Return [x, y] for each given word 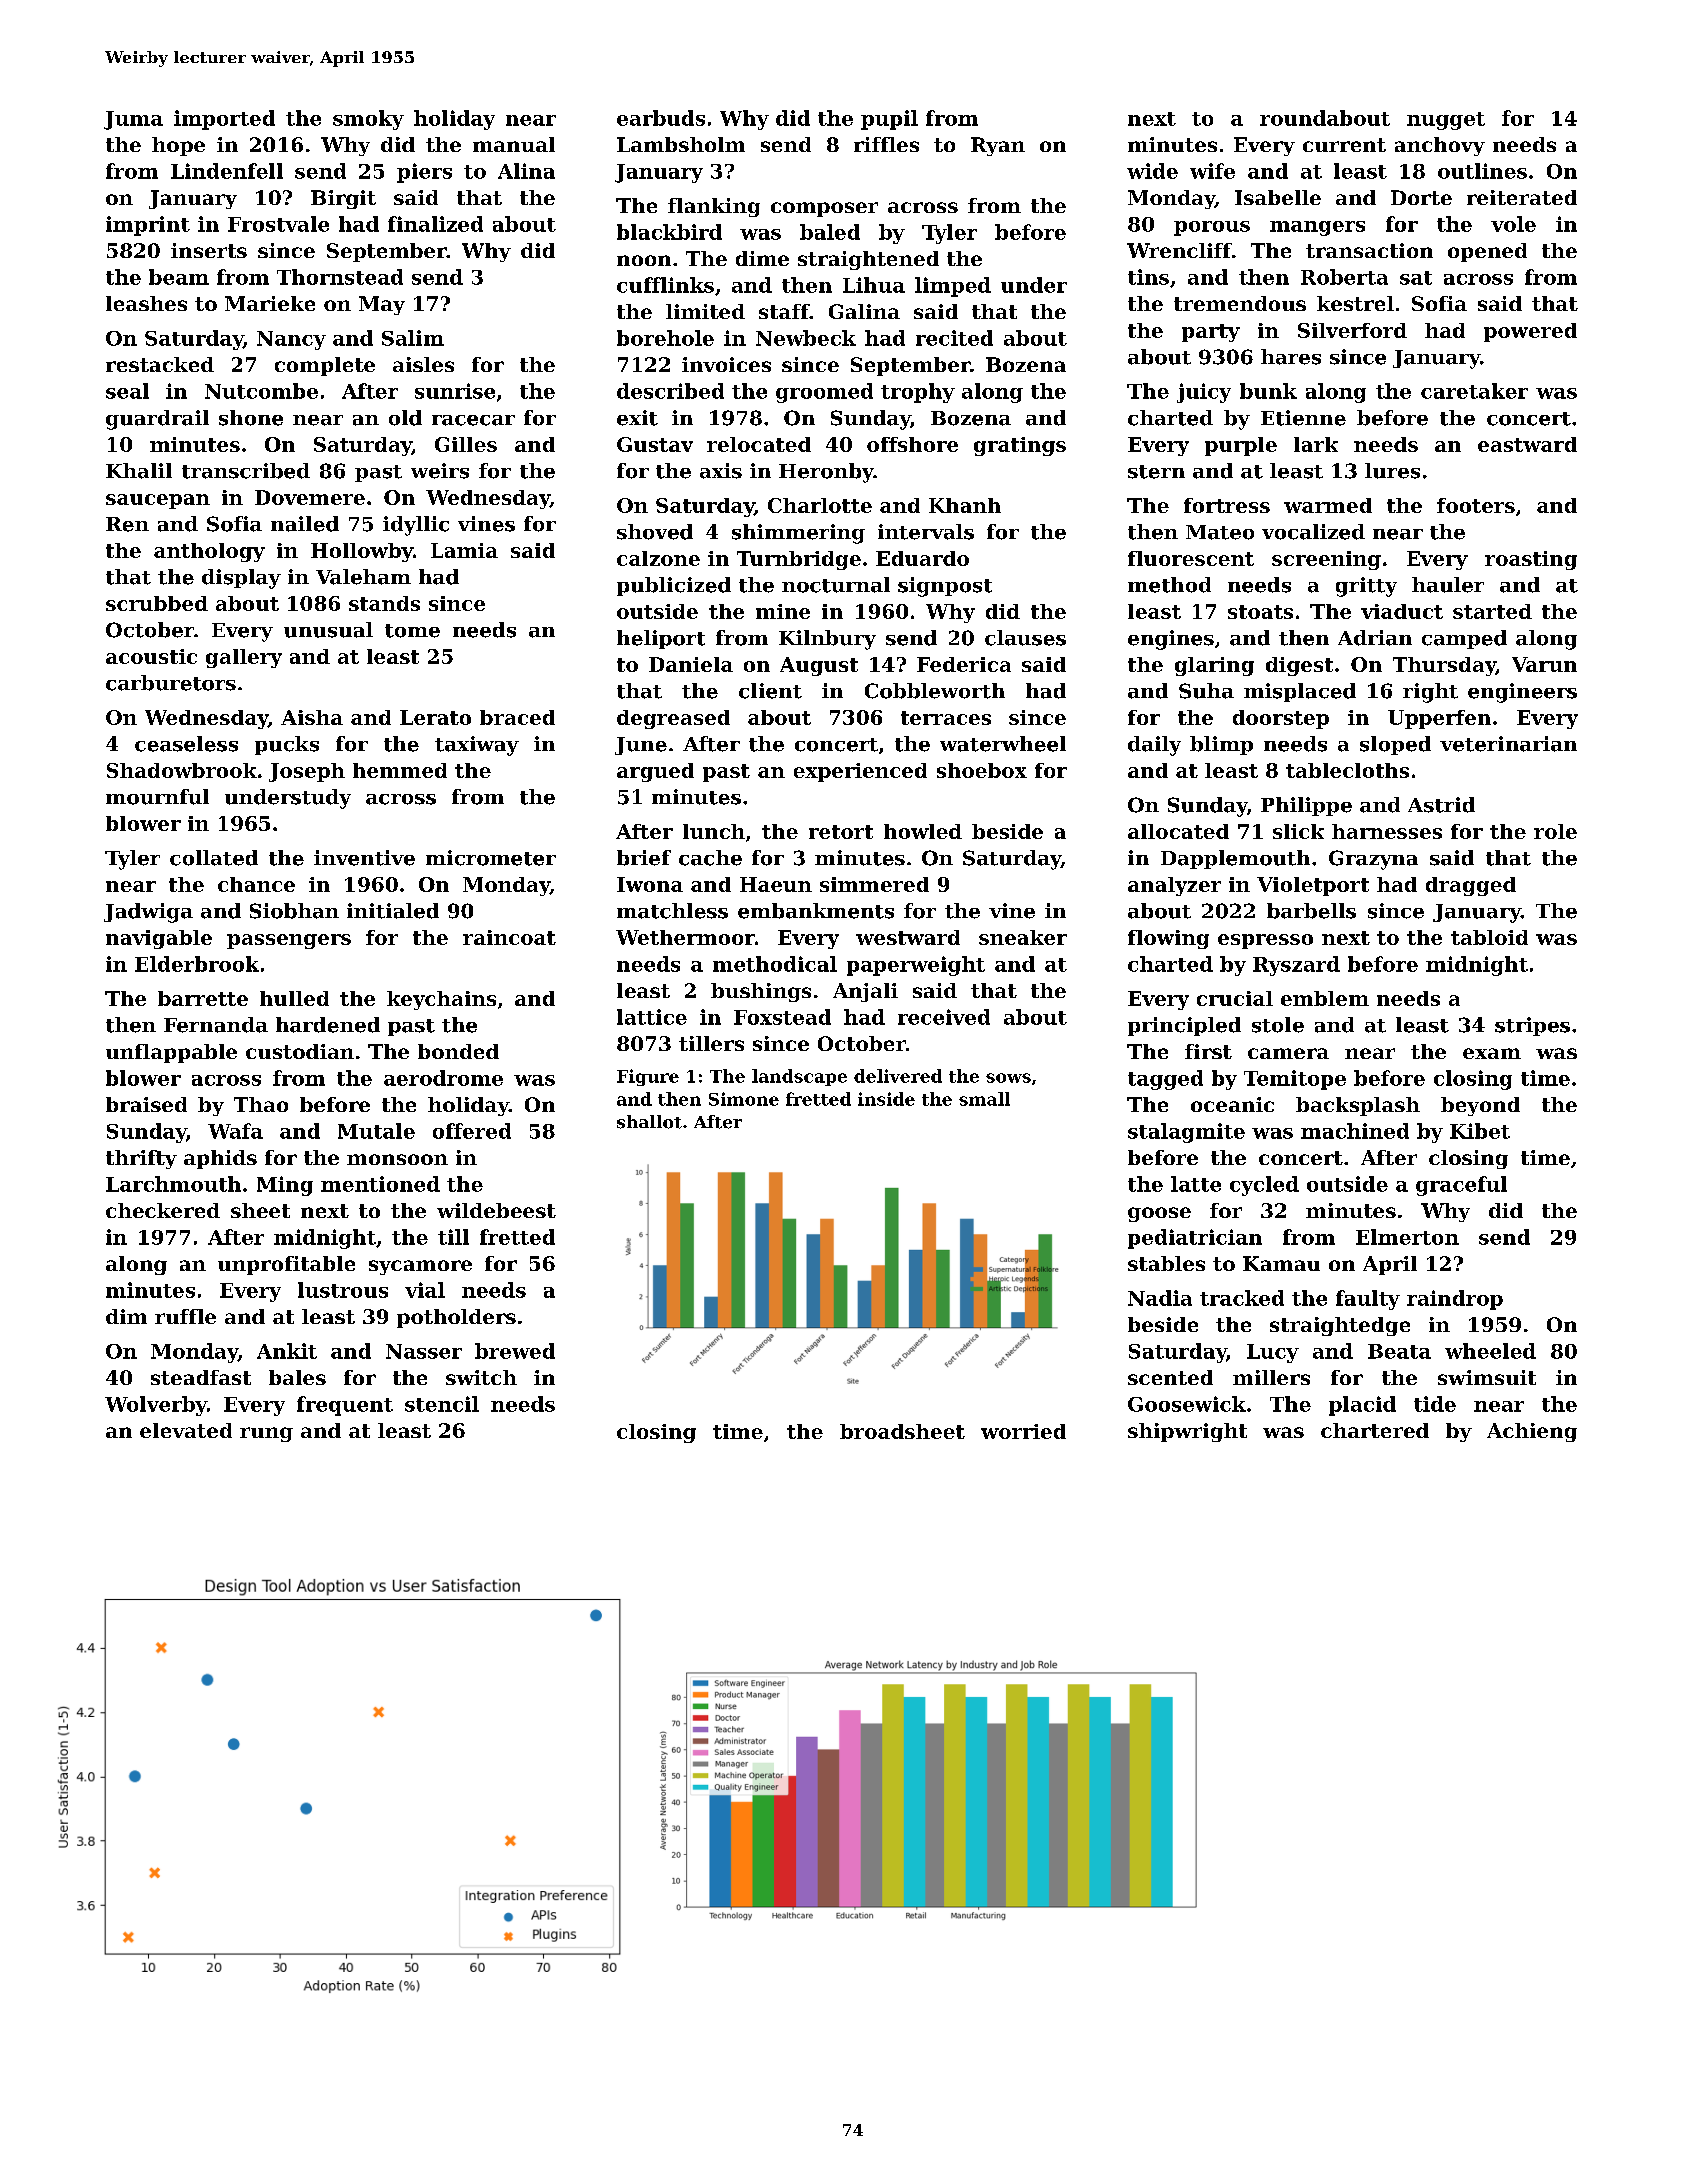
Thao [261, 1104]
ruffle [185, 1316]
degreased [673, 719]
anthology [209, 552]
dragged [1471, 886]
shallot [649, 1122]
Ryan [998, 146]
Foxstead [782, 1017]
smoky [368, 120]
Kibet [1480, 1131]
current [1344, 145]
